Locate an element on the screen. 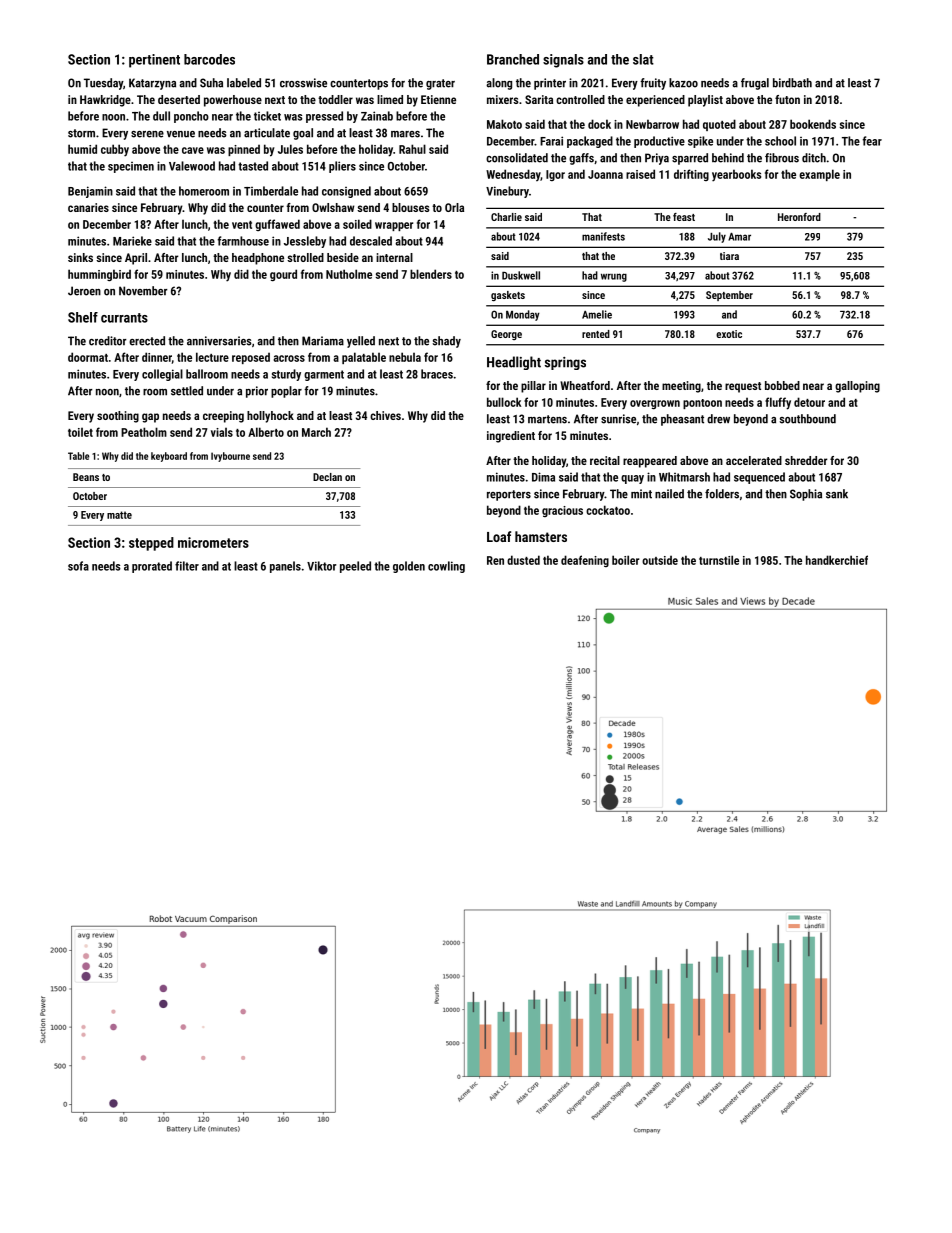 Image resolution: width=952 pixels, height=1233 pixels. slat is located at coordinates (643, 59).
